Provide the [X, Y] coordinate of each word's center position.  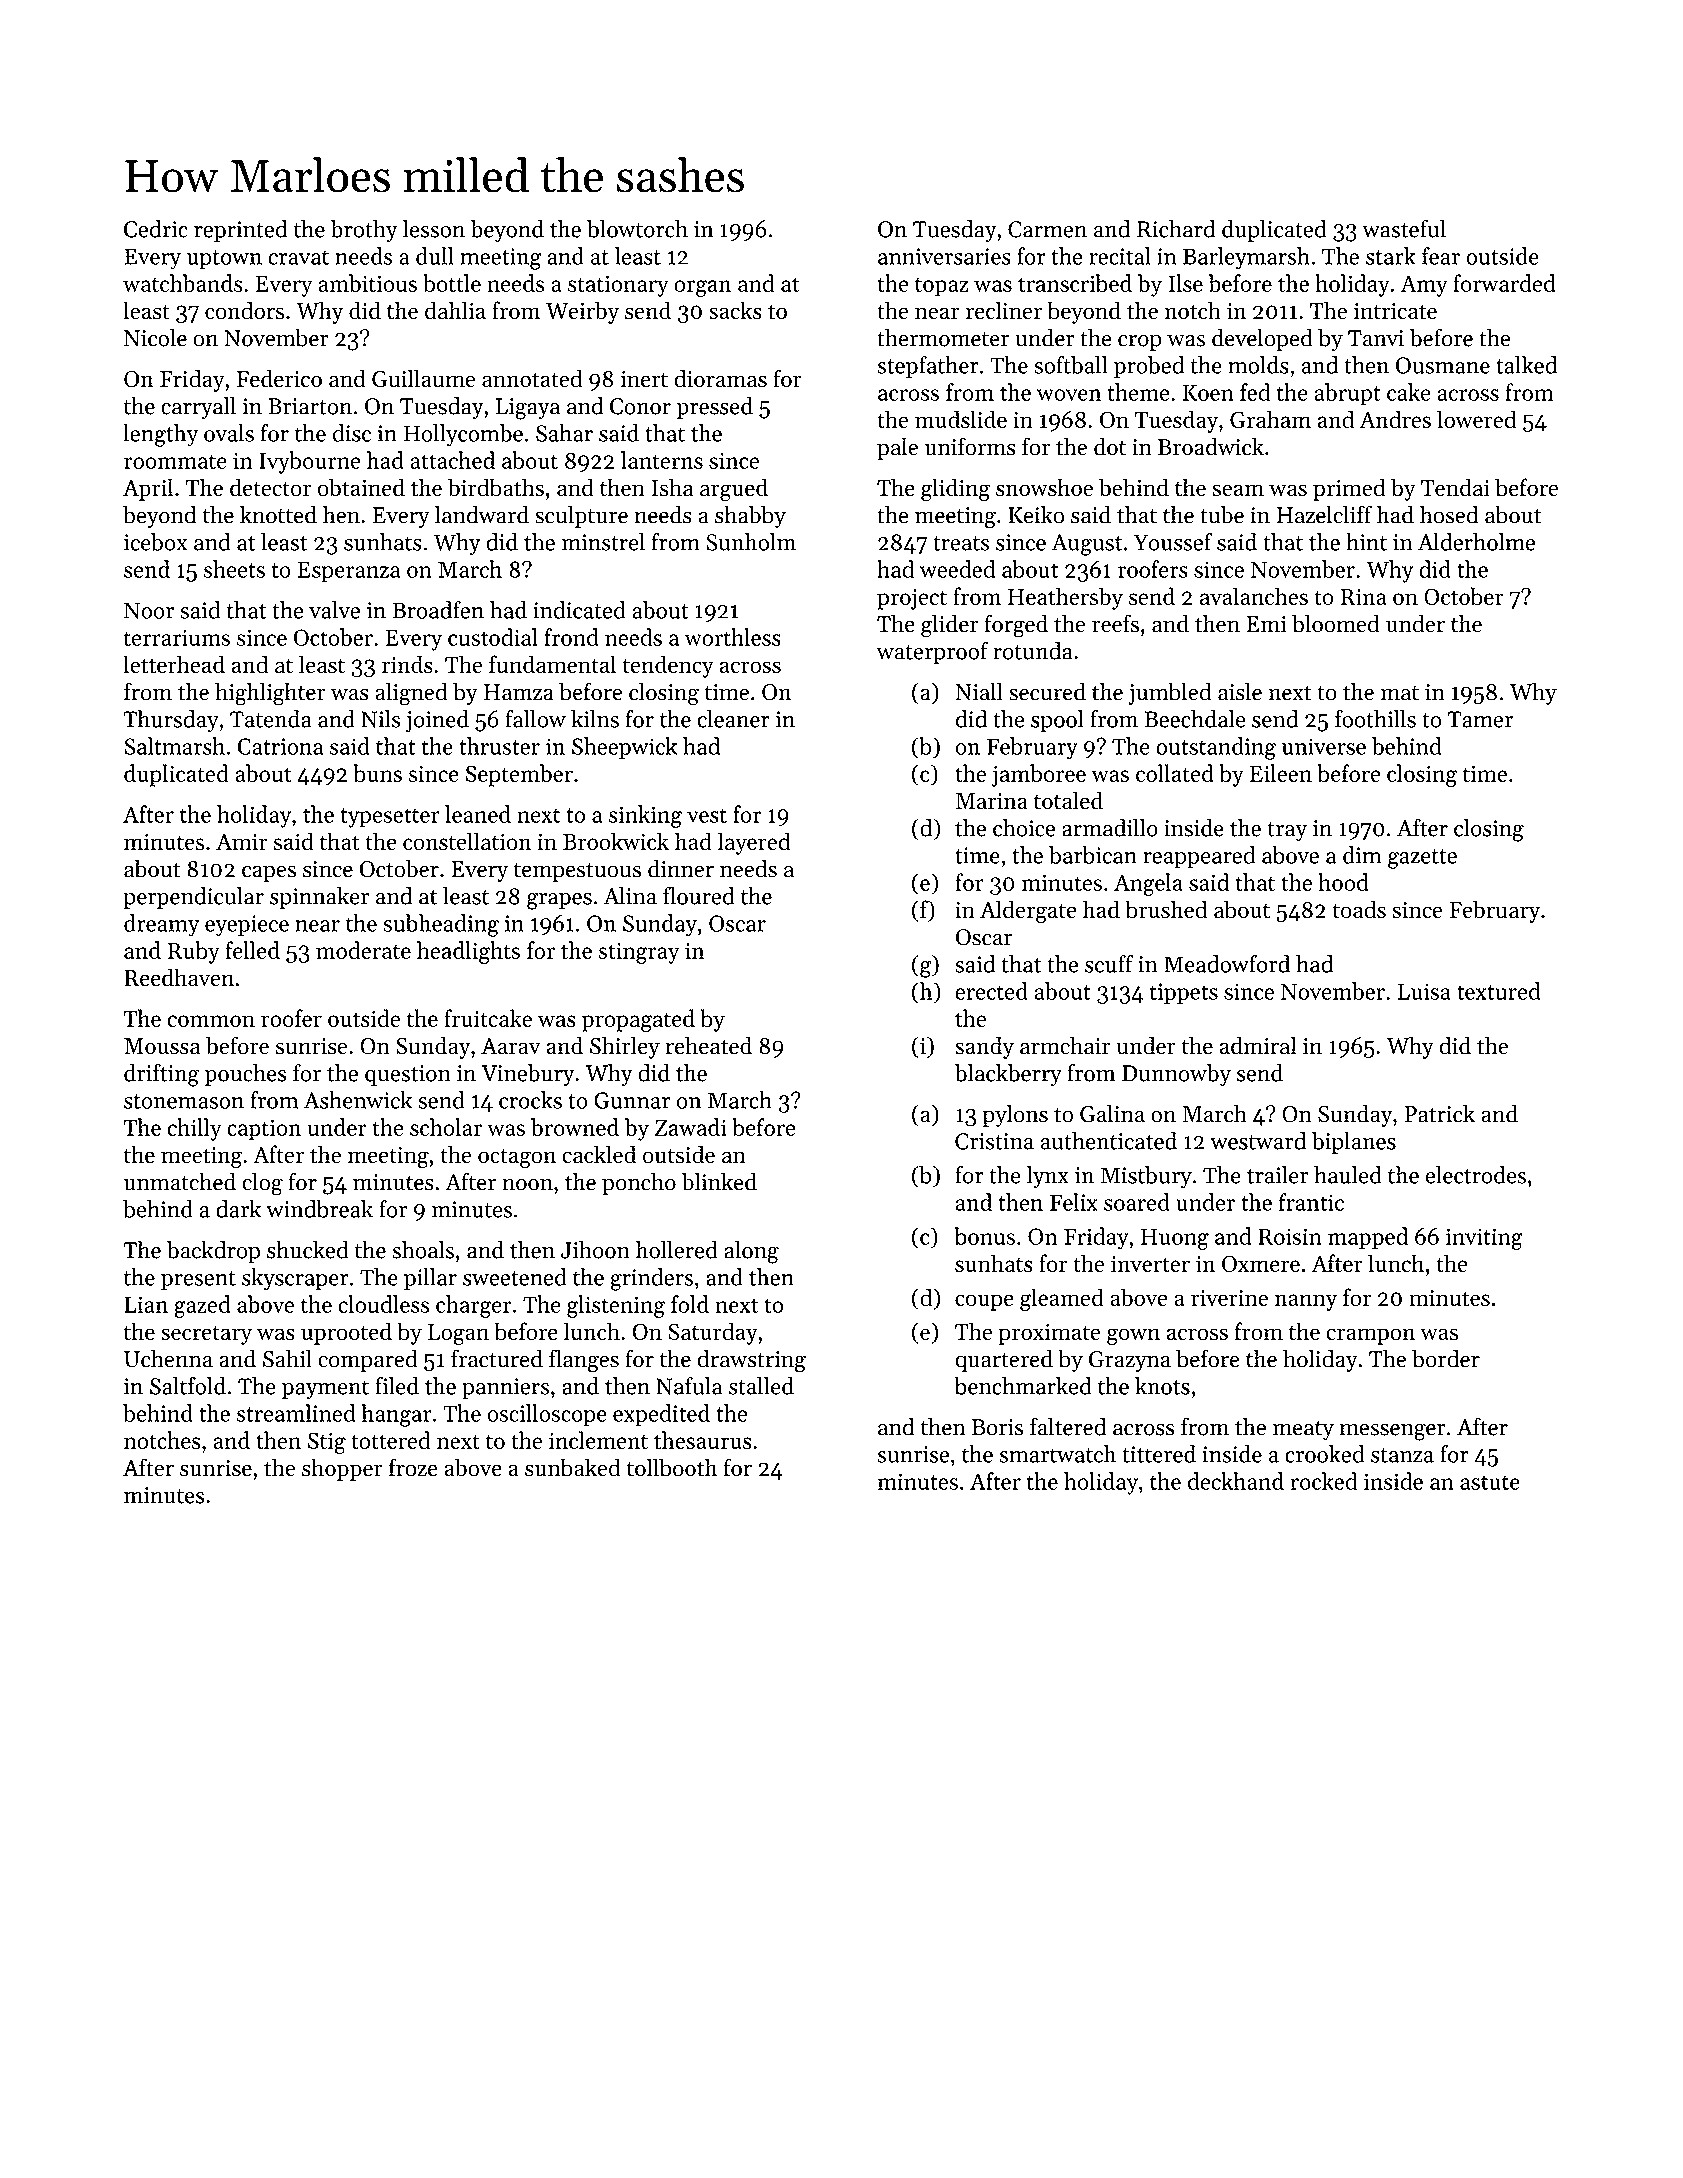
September [519, 775]
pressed [714, 408]
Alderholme [1476, 542]
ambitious [367, 283]
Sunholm [751, 542]
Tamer [1480, 719]
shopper [342, 1469]
